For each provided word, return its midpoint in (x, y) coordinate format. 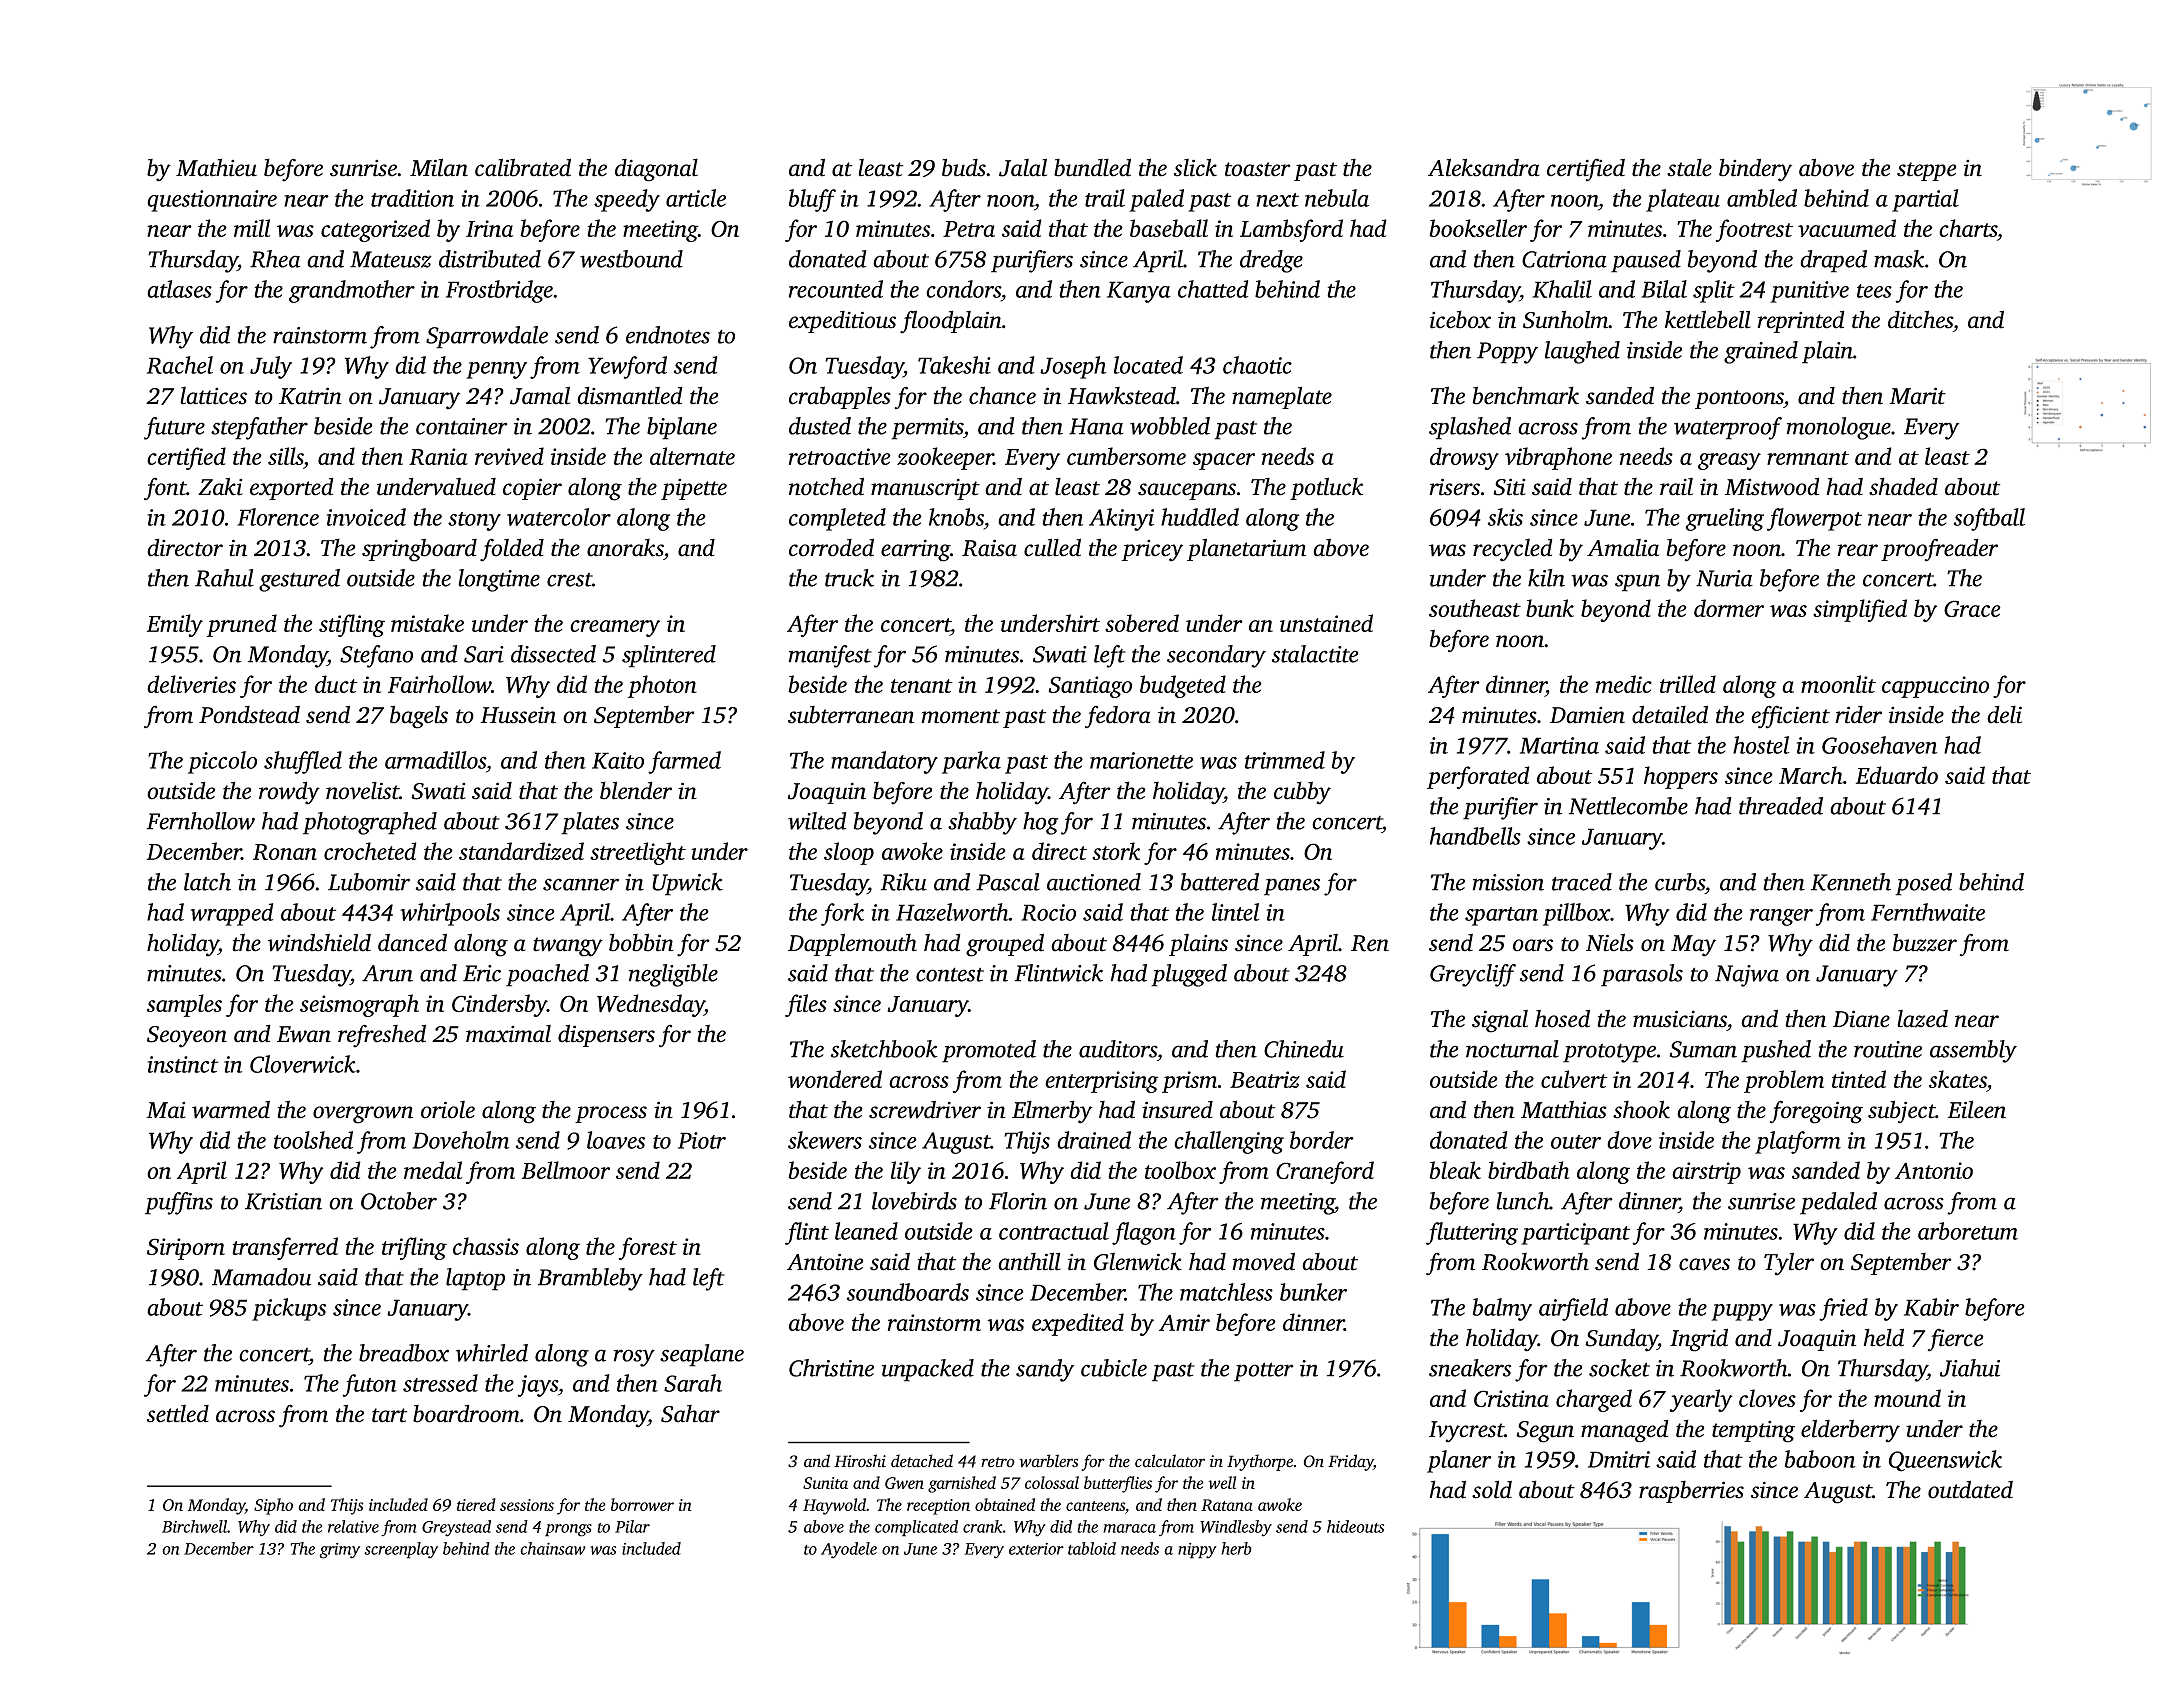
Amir (1184, 1322)
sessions (527, 1505)
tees (1874, 291)
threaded (1781, 806)
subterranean (851, 715)
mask (1899, 259)
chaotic (1257, 365)
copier (532, 489)
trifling (414, 1248)
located (1148, 365)
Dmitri (1619, 1459)
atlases (179, 289)
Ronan (285, 852)
